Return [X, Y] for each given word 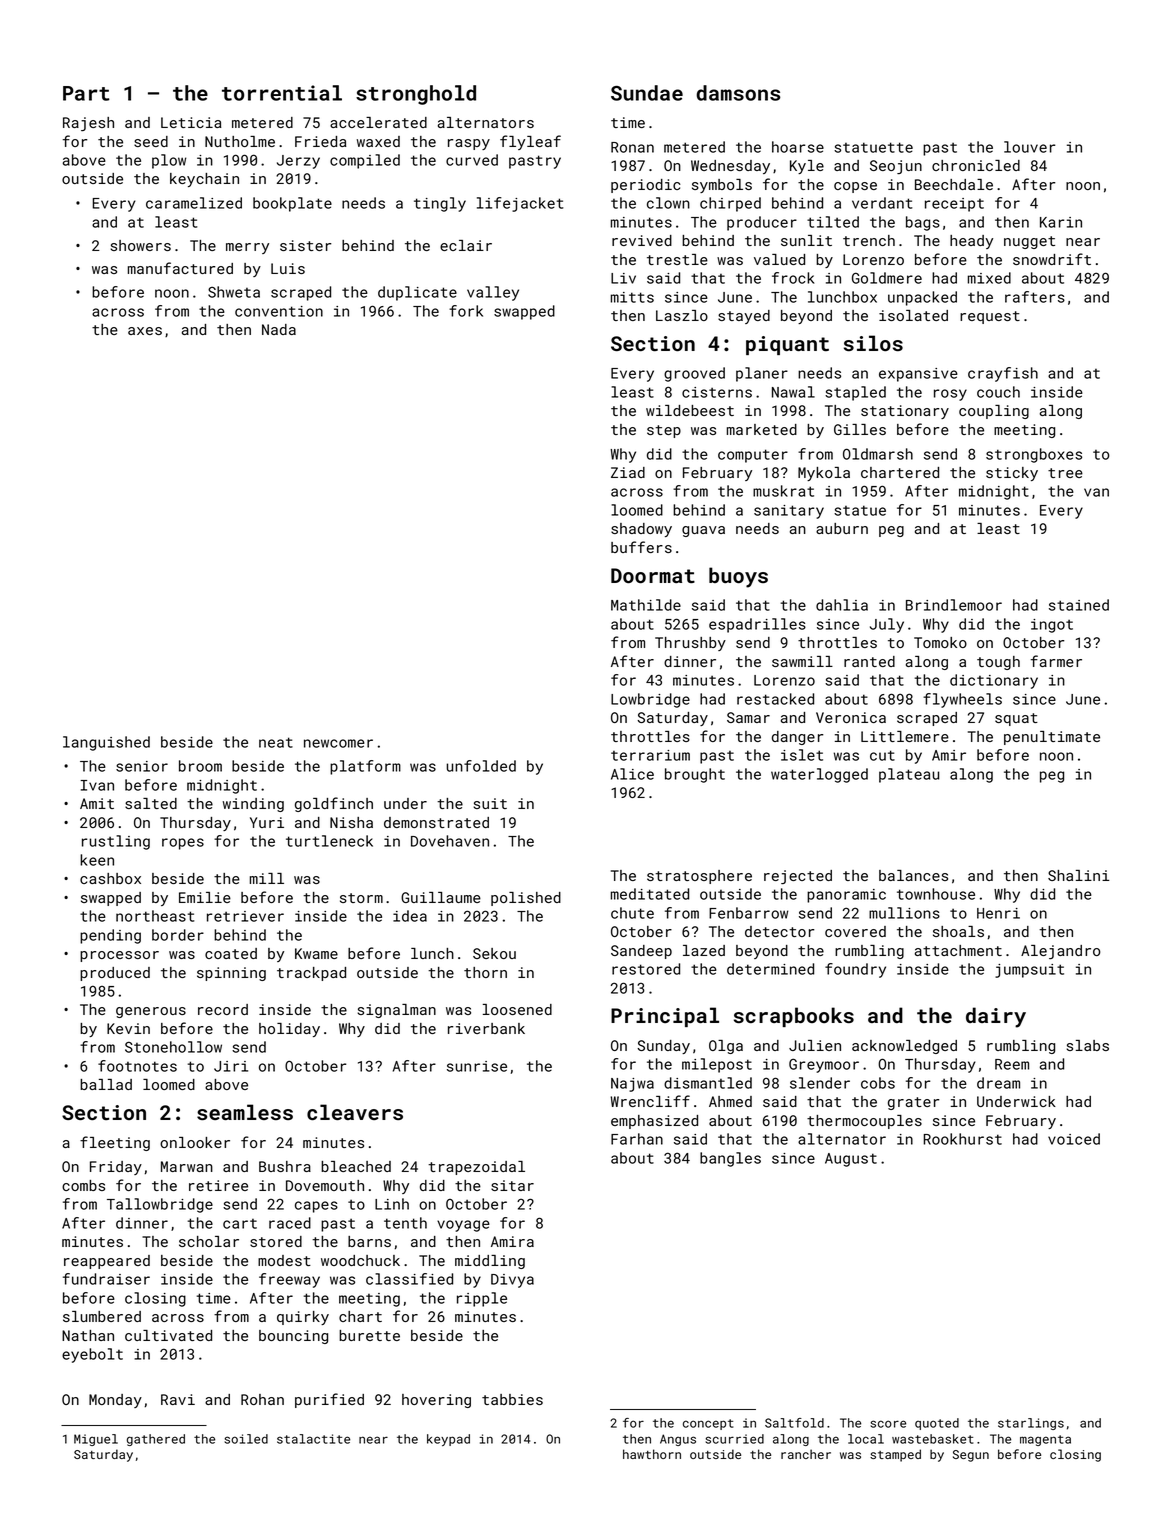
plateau [909, 775]
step [664, 431]
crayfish [1003, 374]
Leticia [191, 122]
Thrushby [690, 644]
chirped [730, 204]
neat [276, 742]
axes [145, 331]
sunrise [477, 1066]
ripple [482, 1299]
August [851, 1160]
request [990, 317]
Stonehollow [173, 1047]
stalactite [313, 1439]
